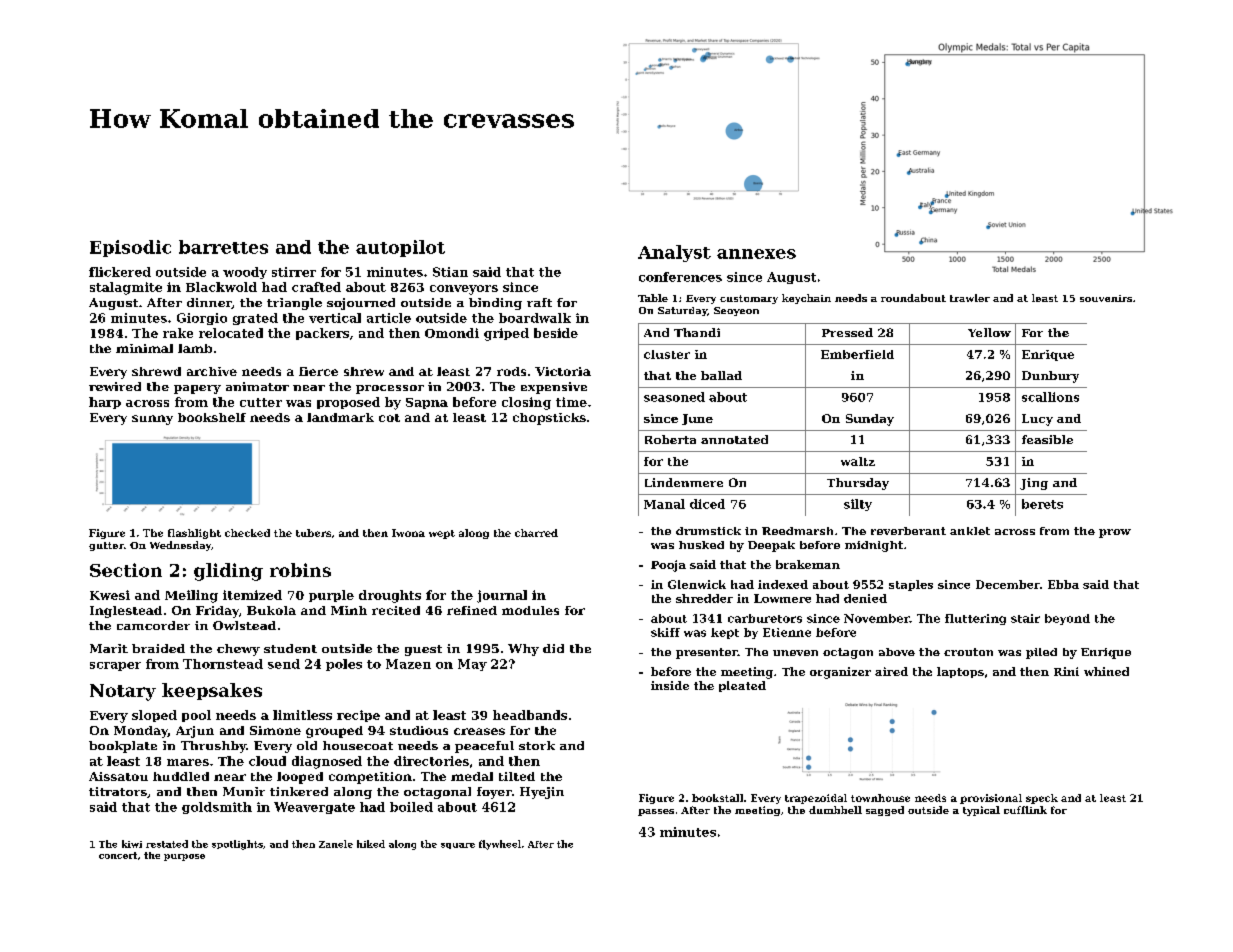  What do you see at coordinates (191, 596) in the page?
I see `Meiling` at bounding box center [191, 596].
